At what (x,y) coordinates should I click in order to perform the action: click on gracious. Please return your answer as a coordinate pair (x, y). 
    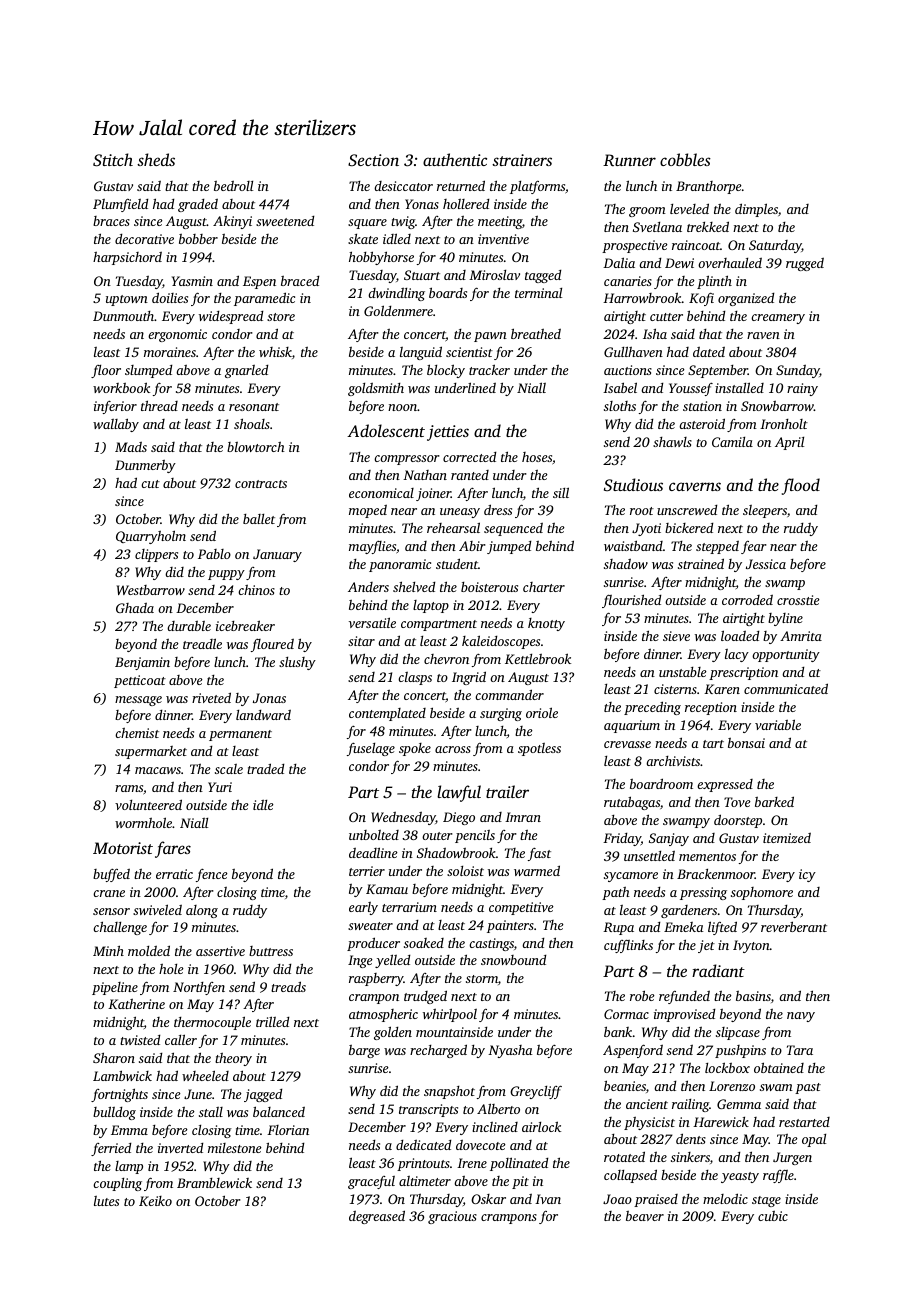
    Looking at the image, I should click on (452, 1217).
